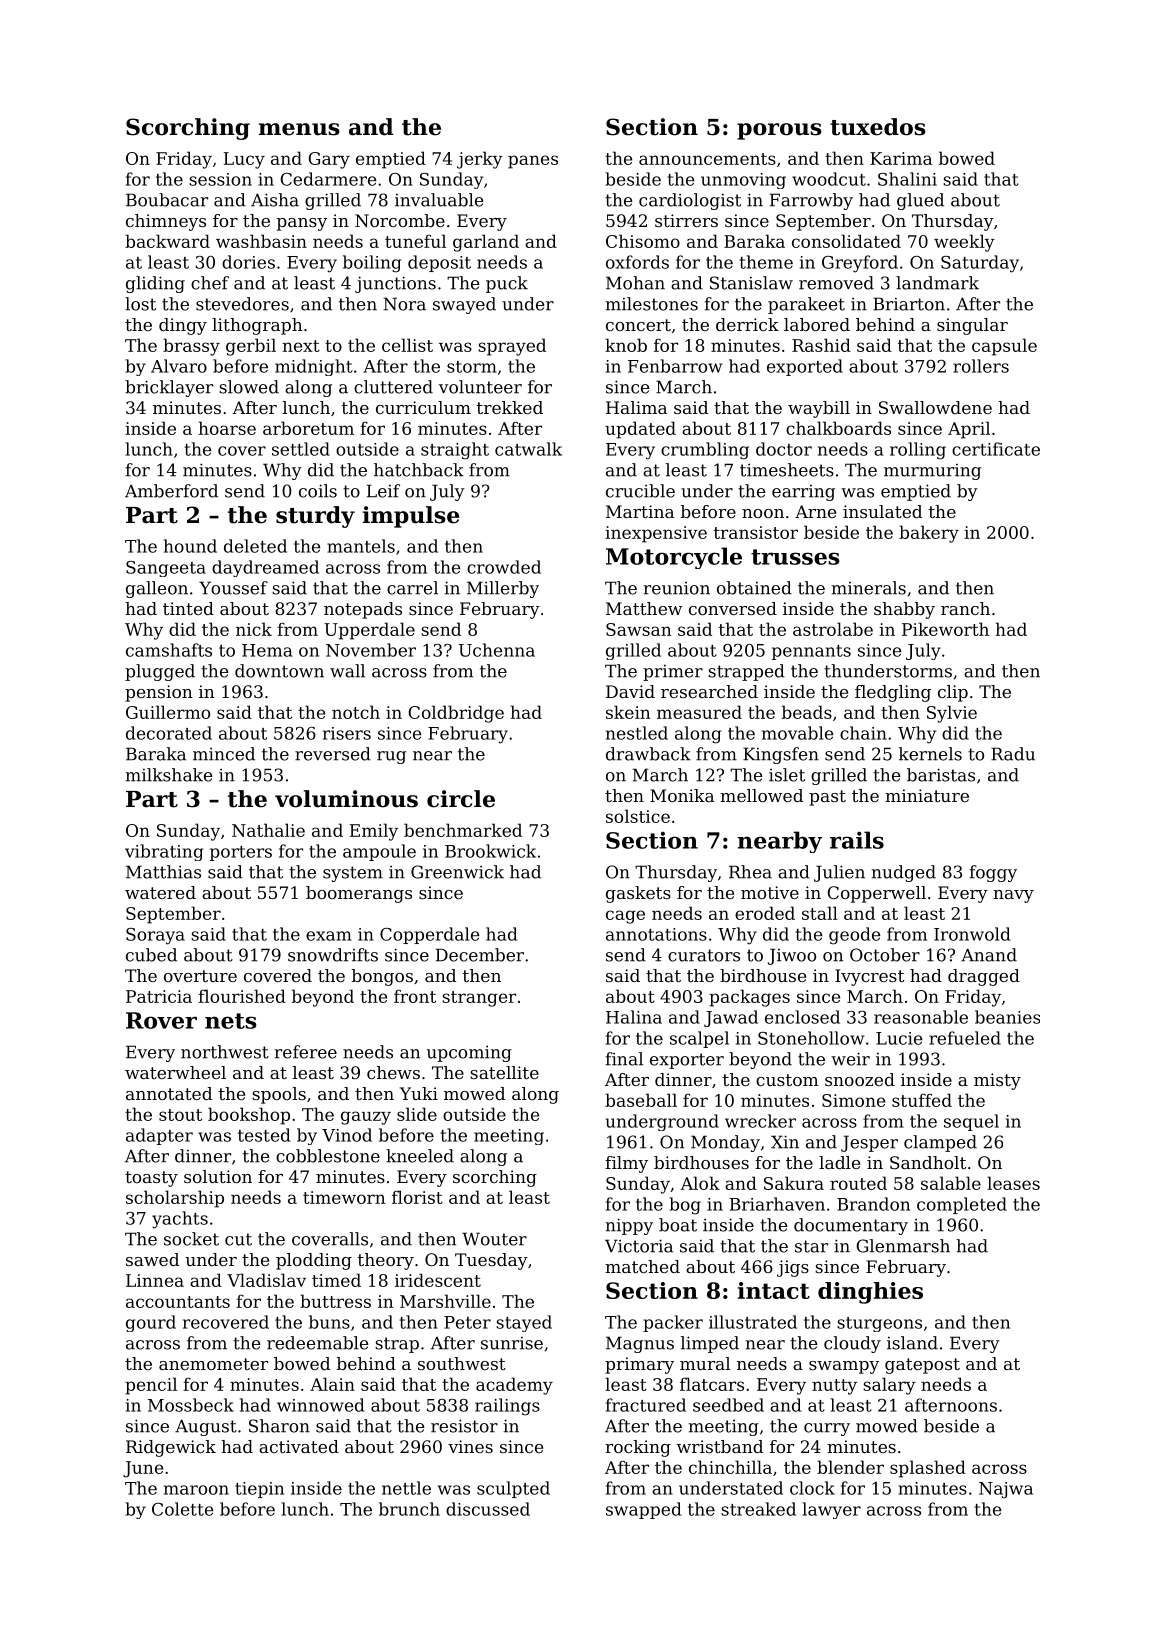 The image size is (1168, 1652). What do you see at coordinates (878, 127) in the screenshot?
I see `tuxedos` at bounding box center [878, 127].
